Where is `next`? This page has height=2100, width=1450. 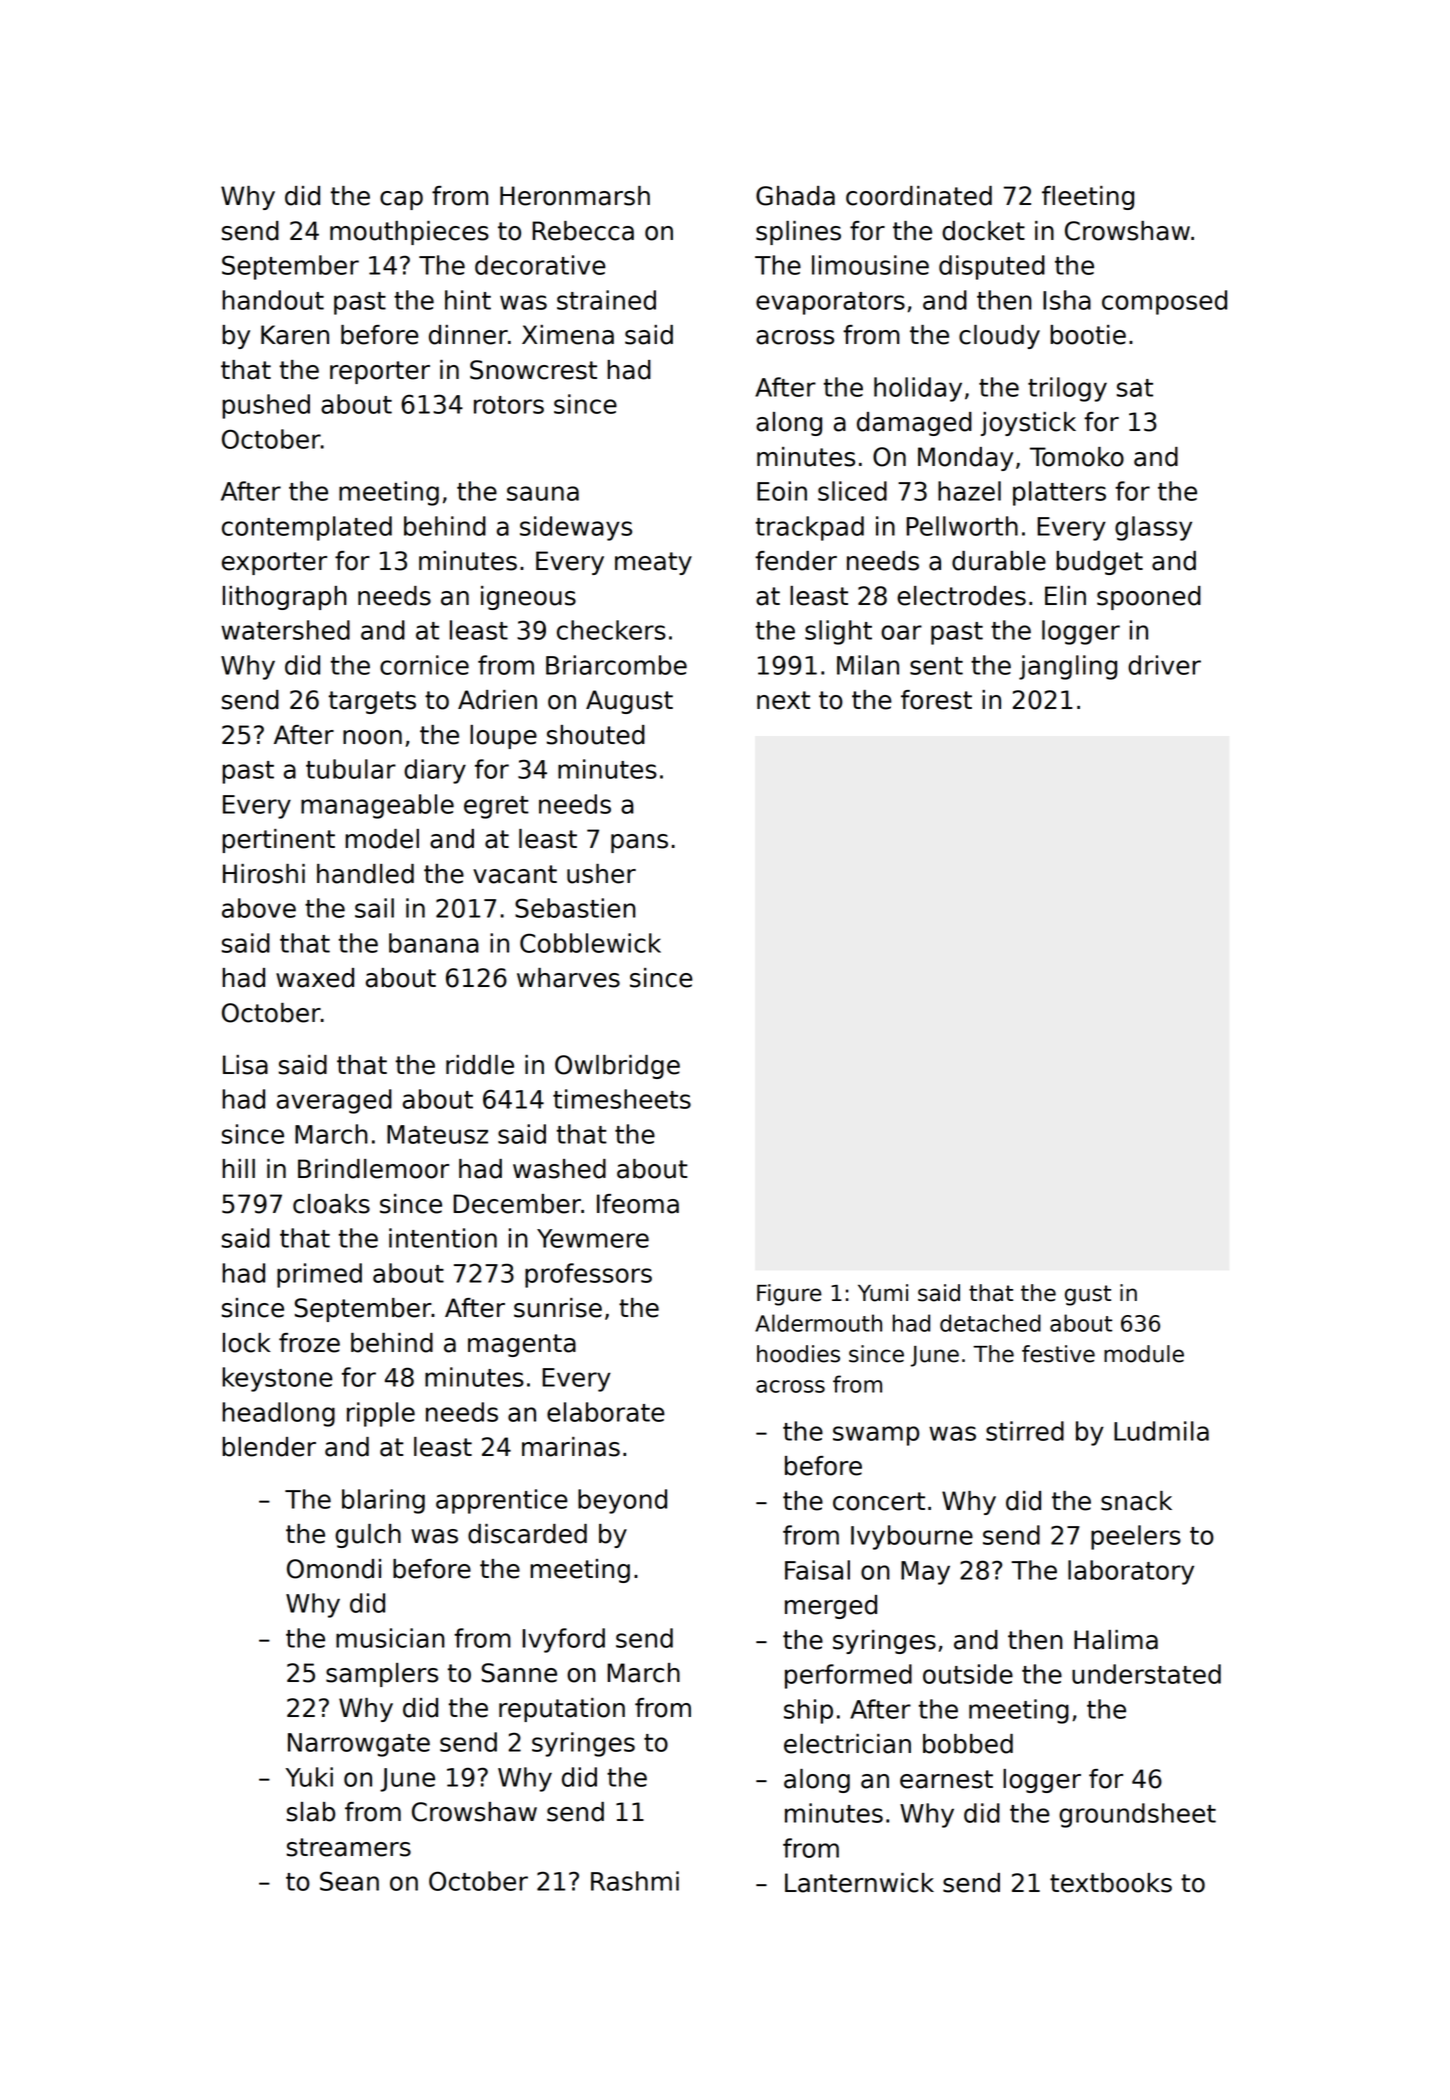 next is located at coordinates (783, 700).
